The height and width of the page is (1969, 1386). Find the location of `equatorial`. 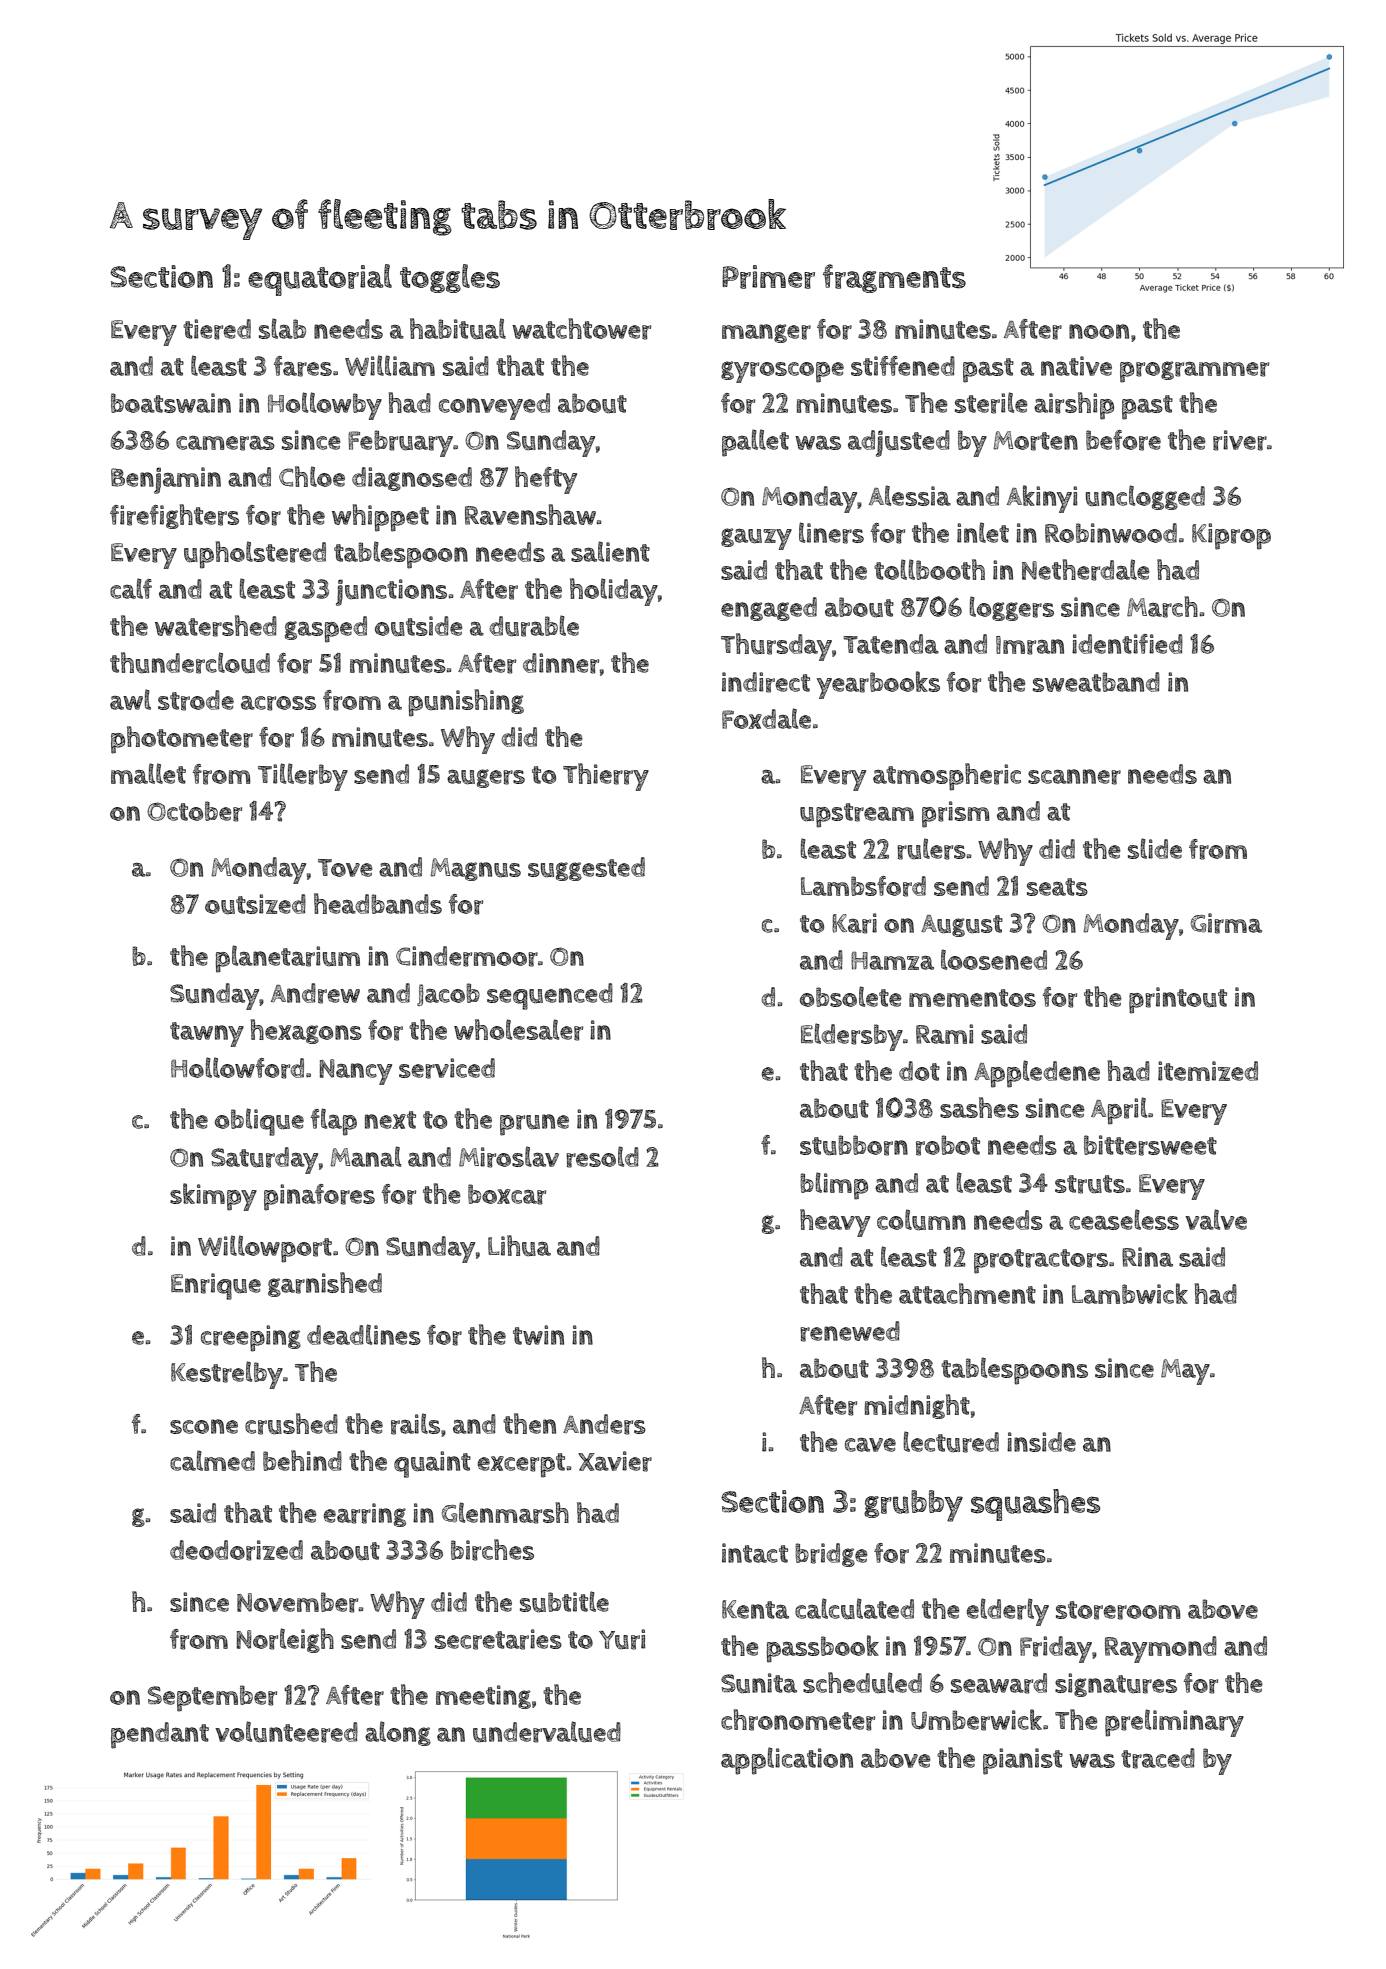

equatorial is located at coordinates (320, 280).
